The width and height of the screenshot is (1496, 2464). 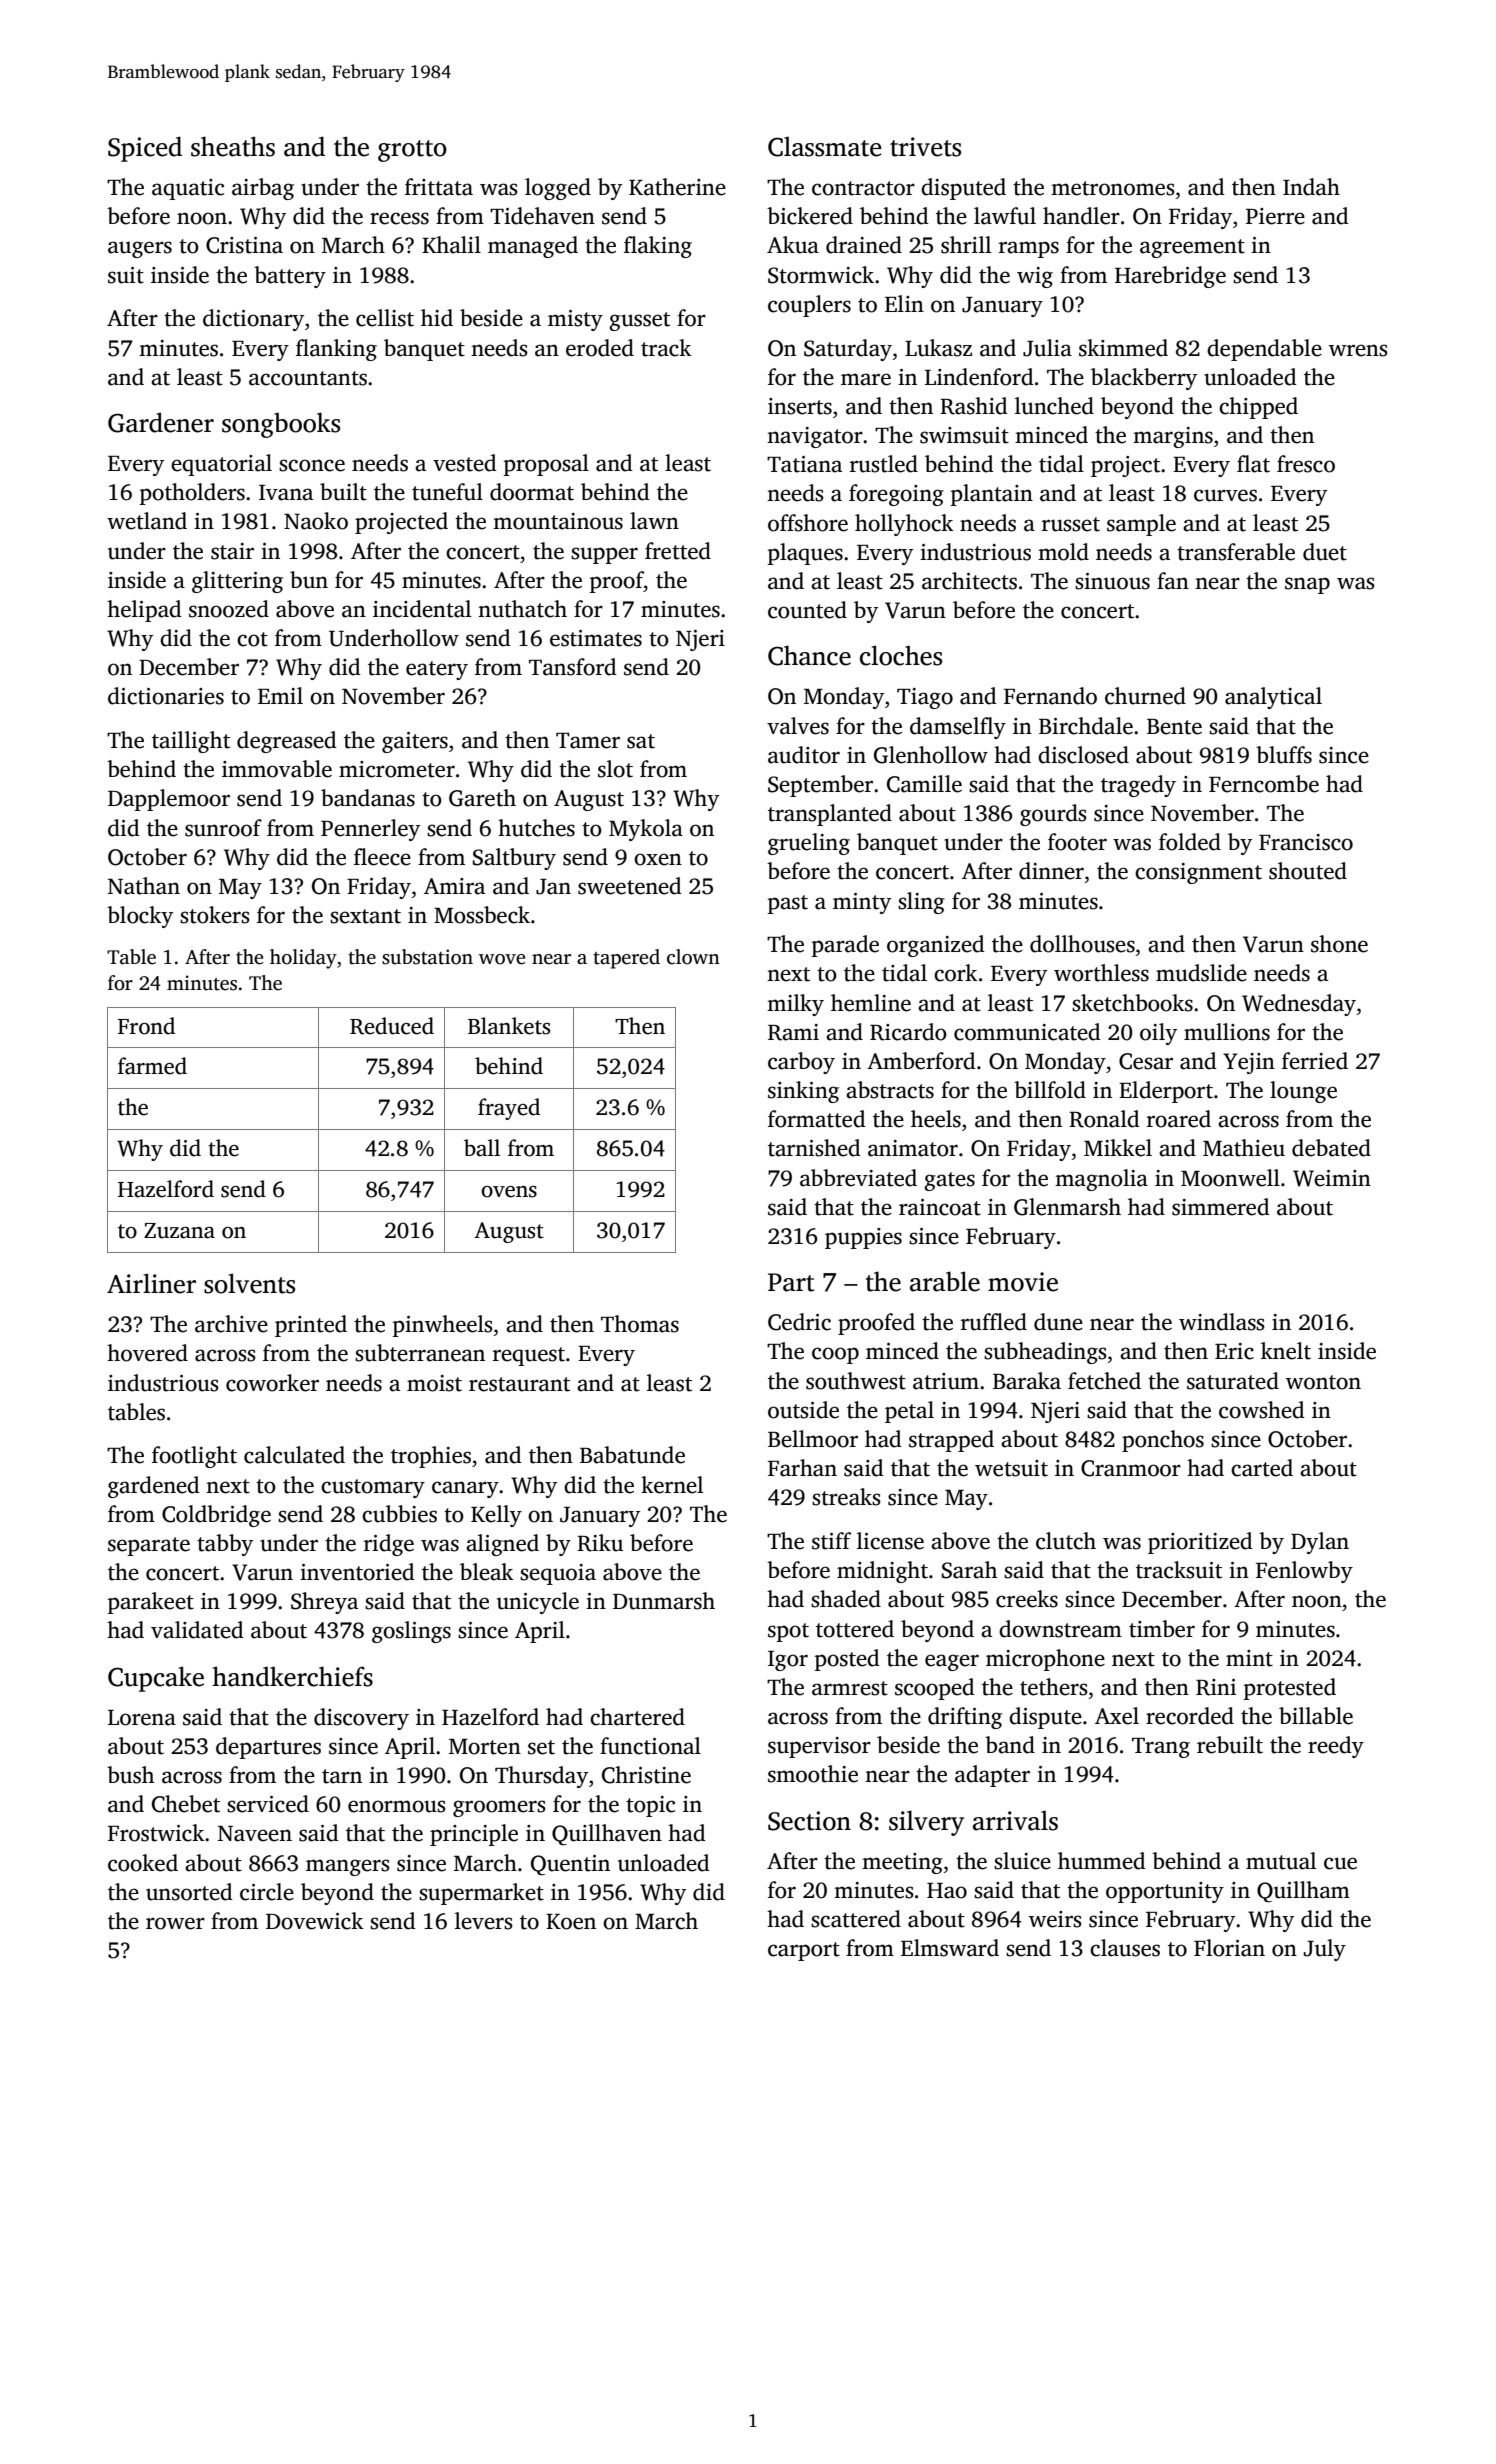 I want to click on Bente, so click(x=1174, y=727).
